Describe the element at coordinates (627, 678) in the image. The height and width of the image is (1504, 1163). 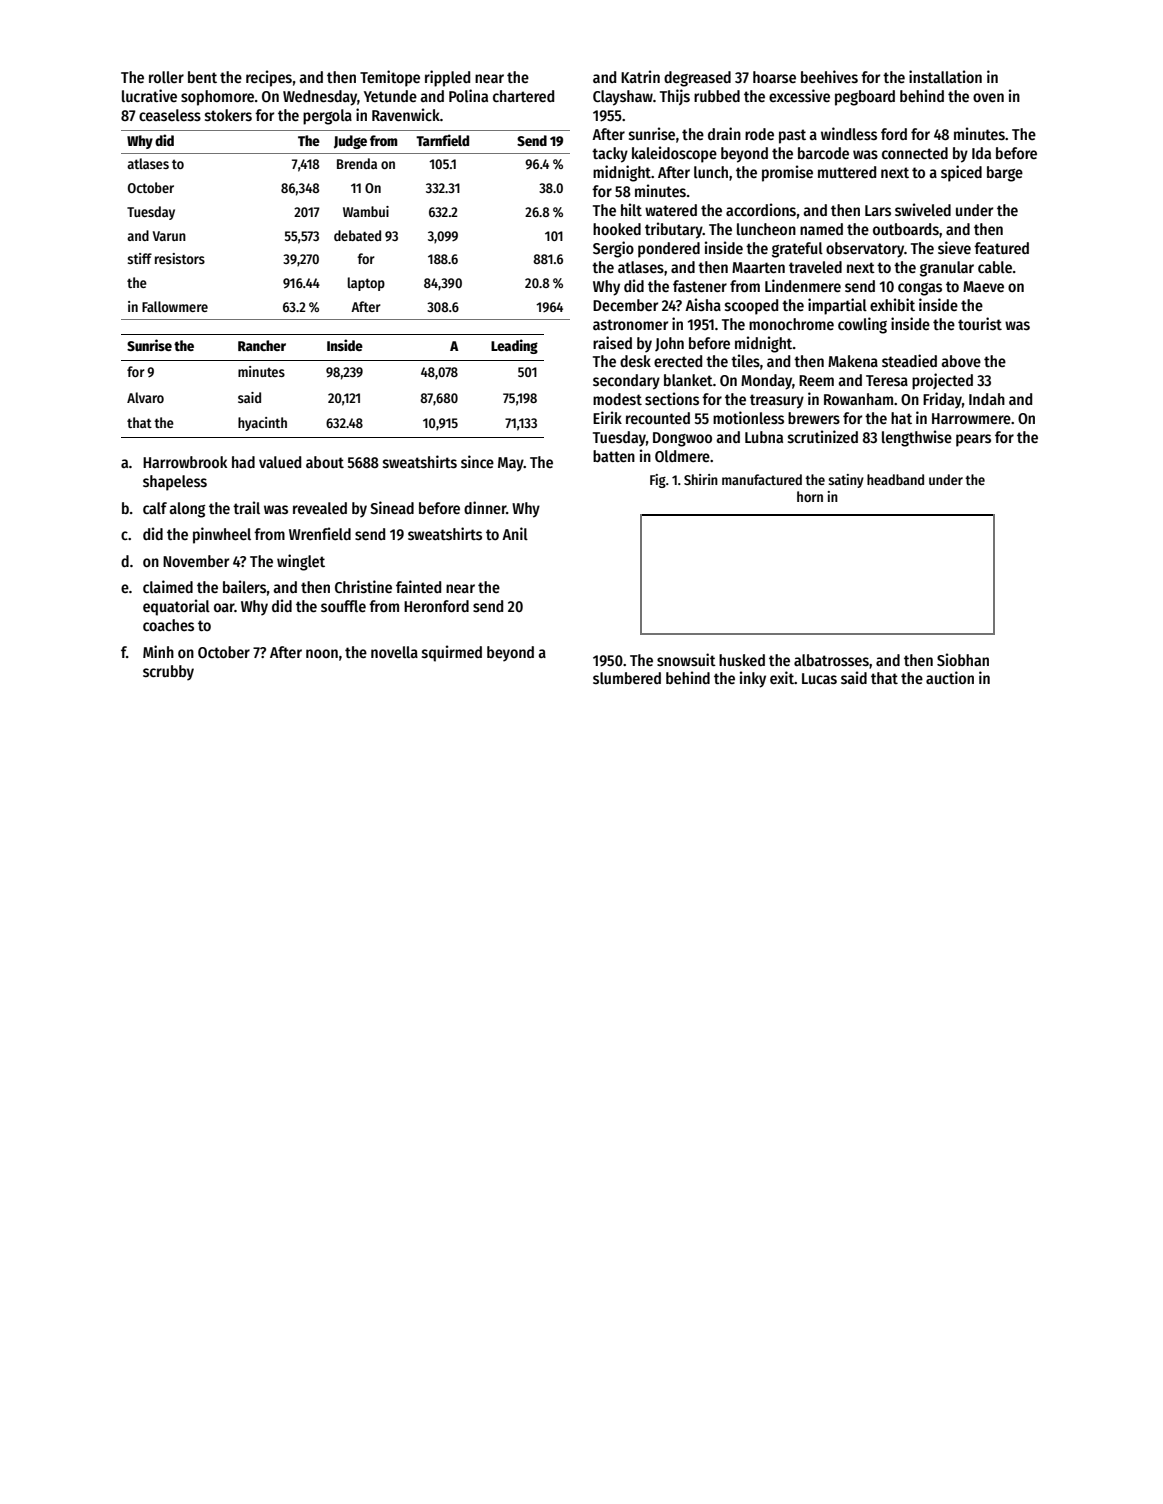
I see `slumbered` at that location.
